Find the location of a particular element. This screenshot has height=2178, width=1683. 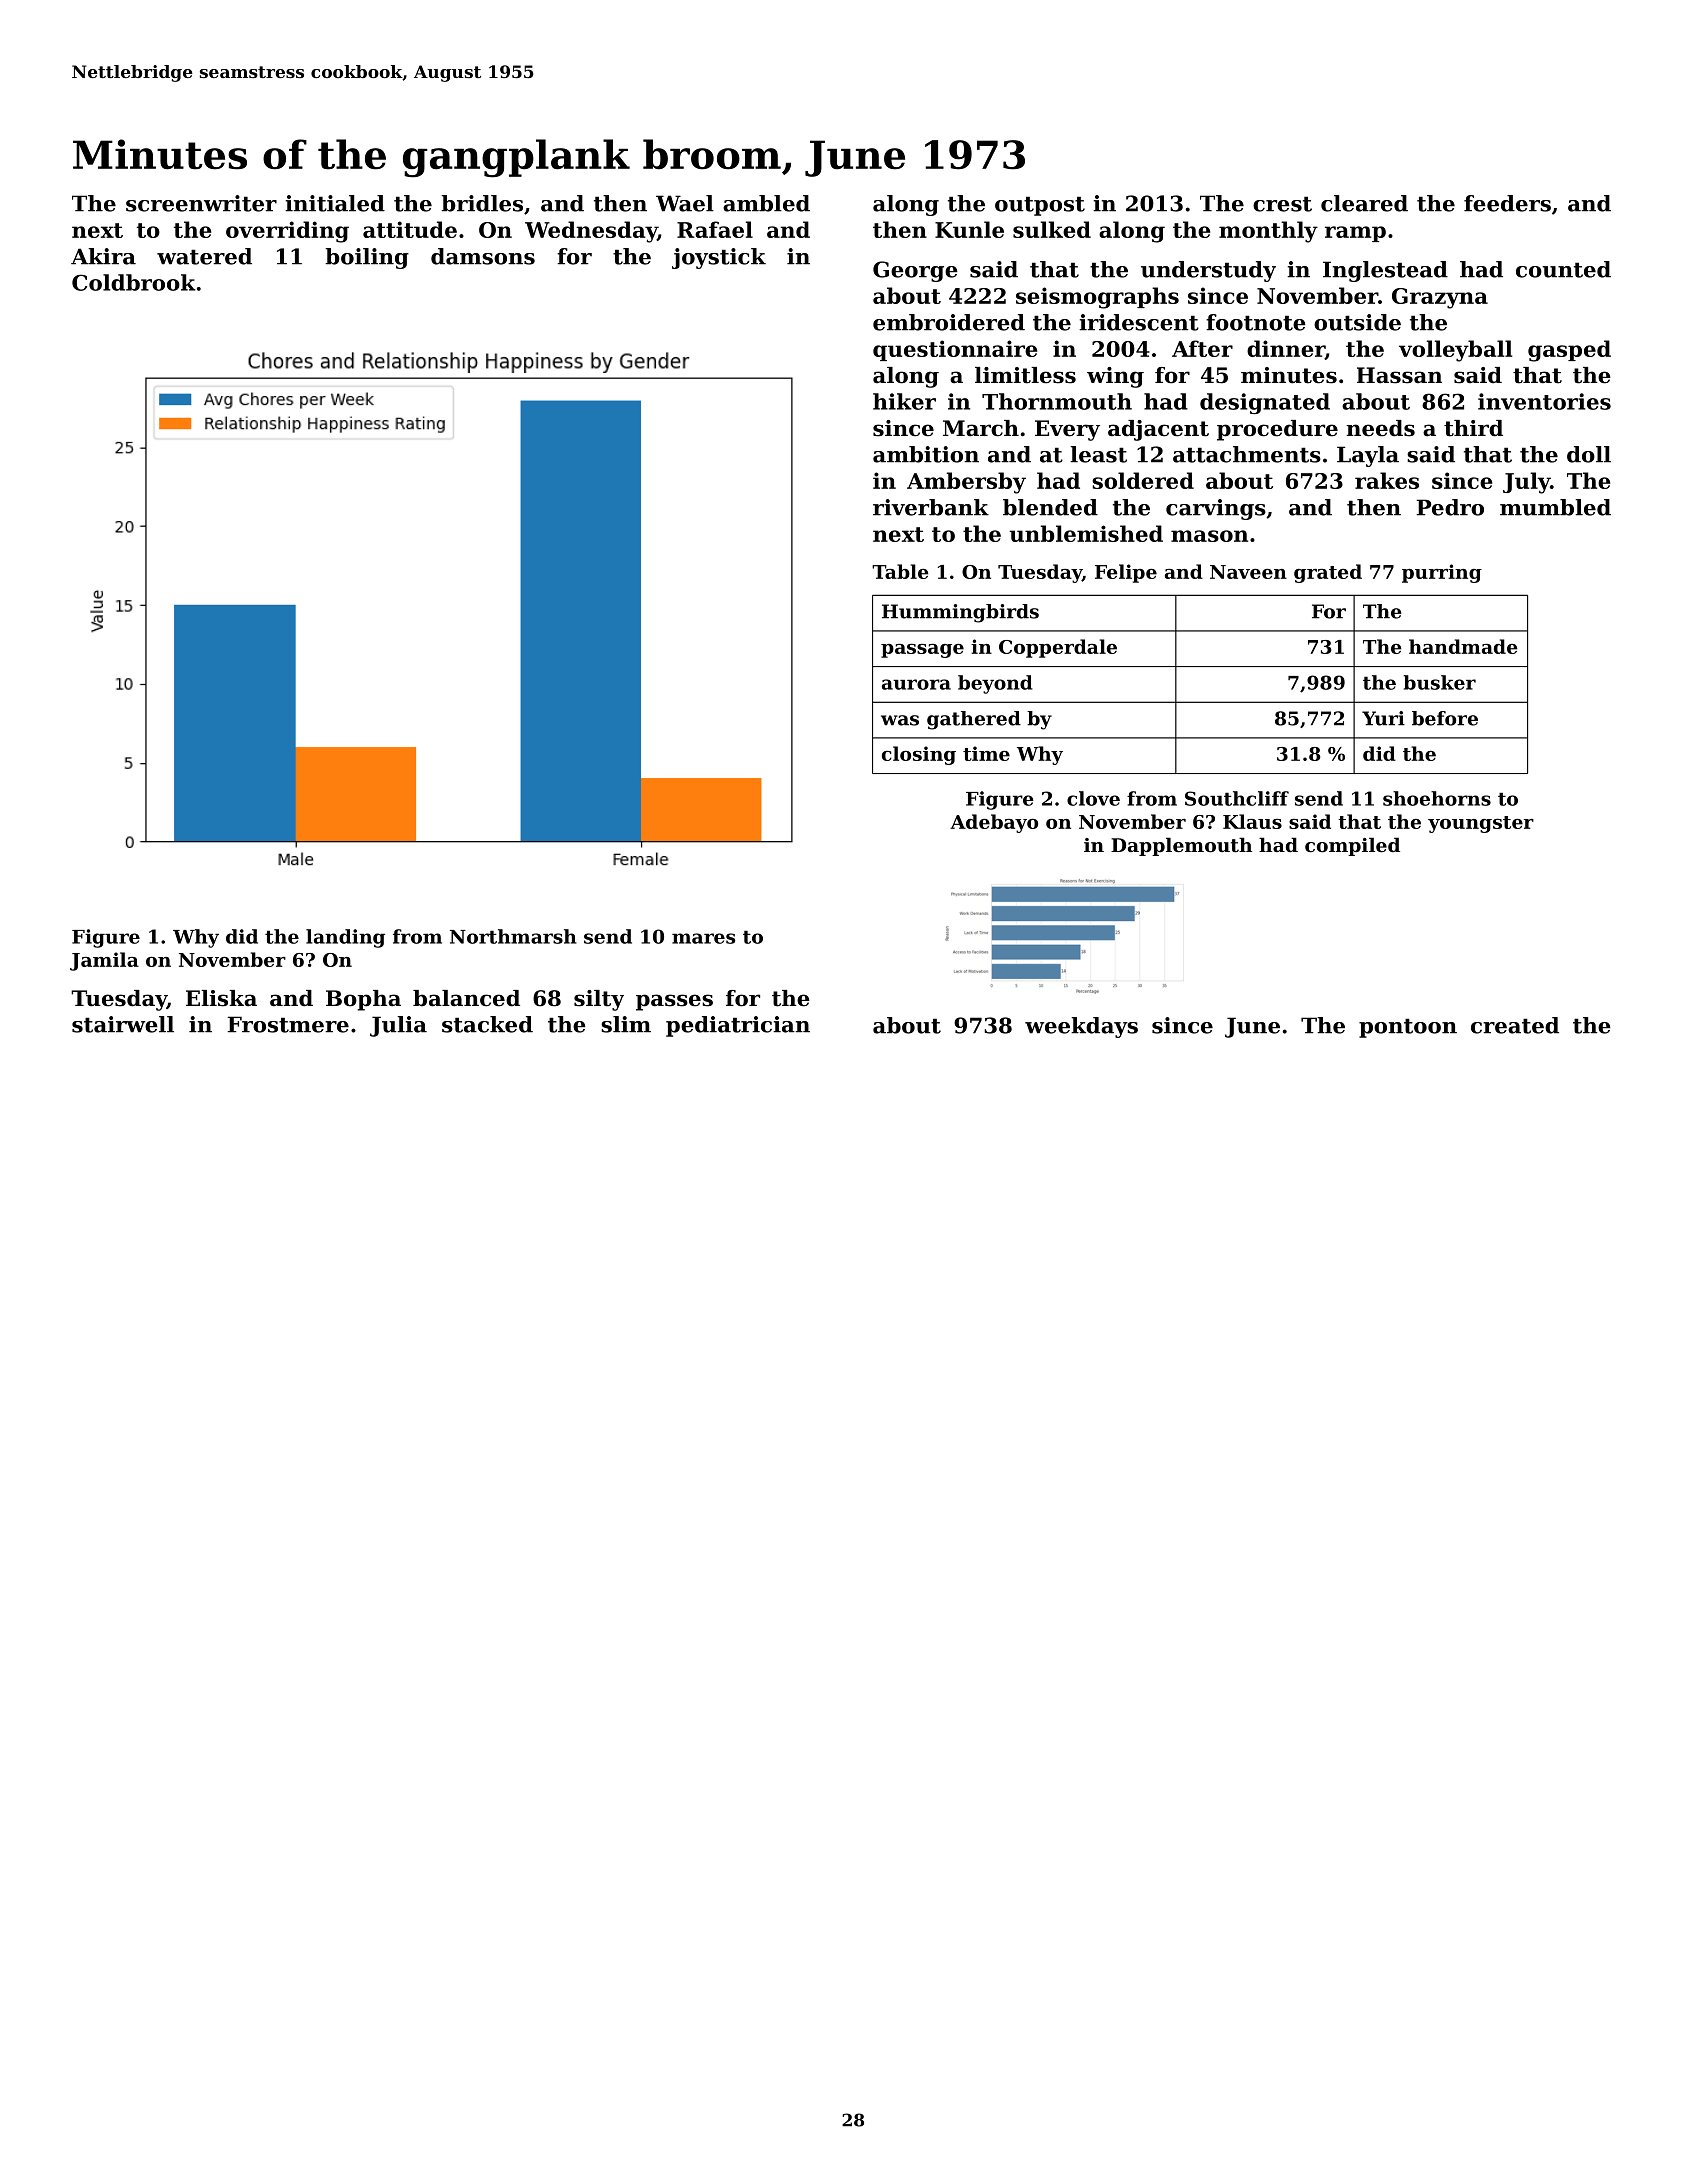

feeders is located at coordinates (1507, 203).
